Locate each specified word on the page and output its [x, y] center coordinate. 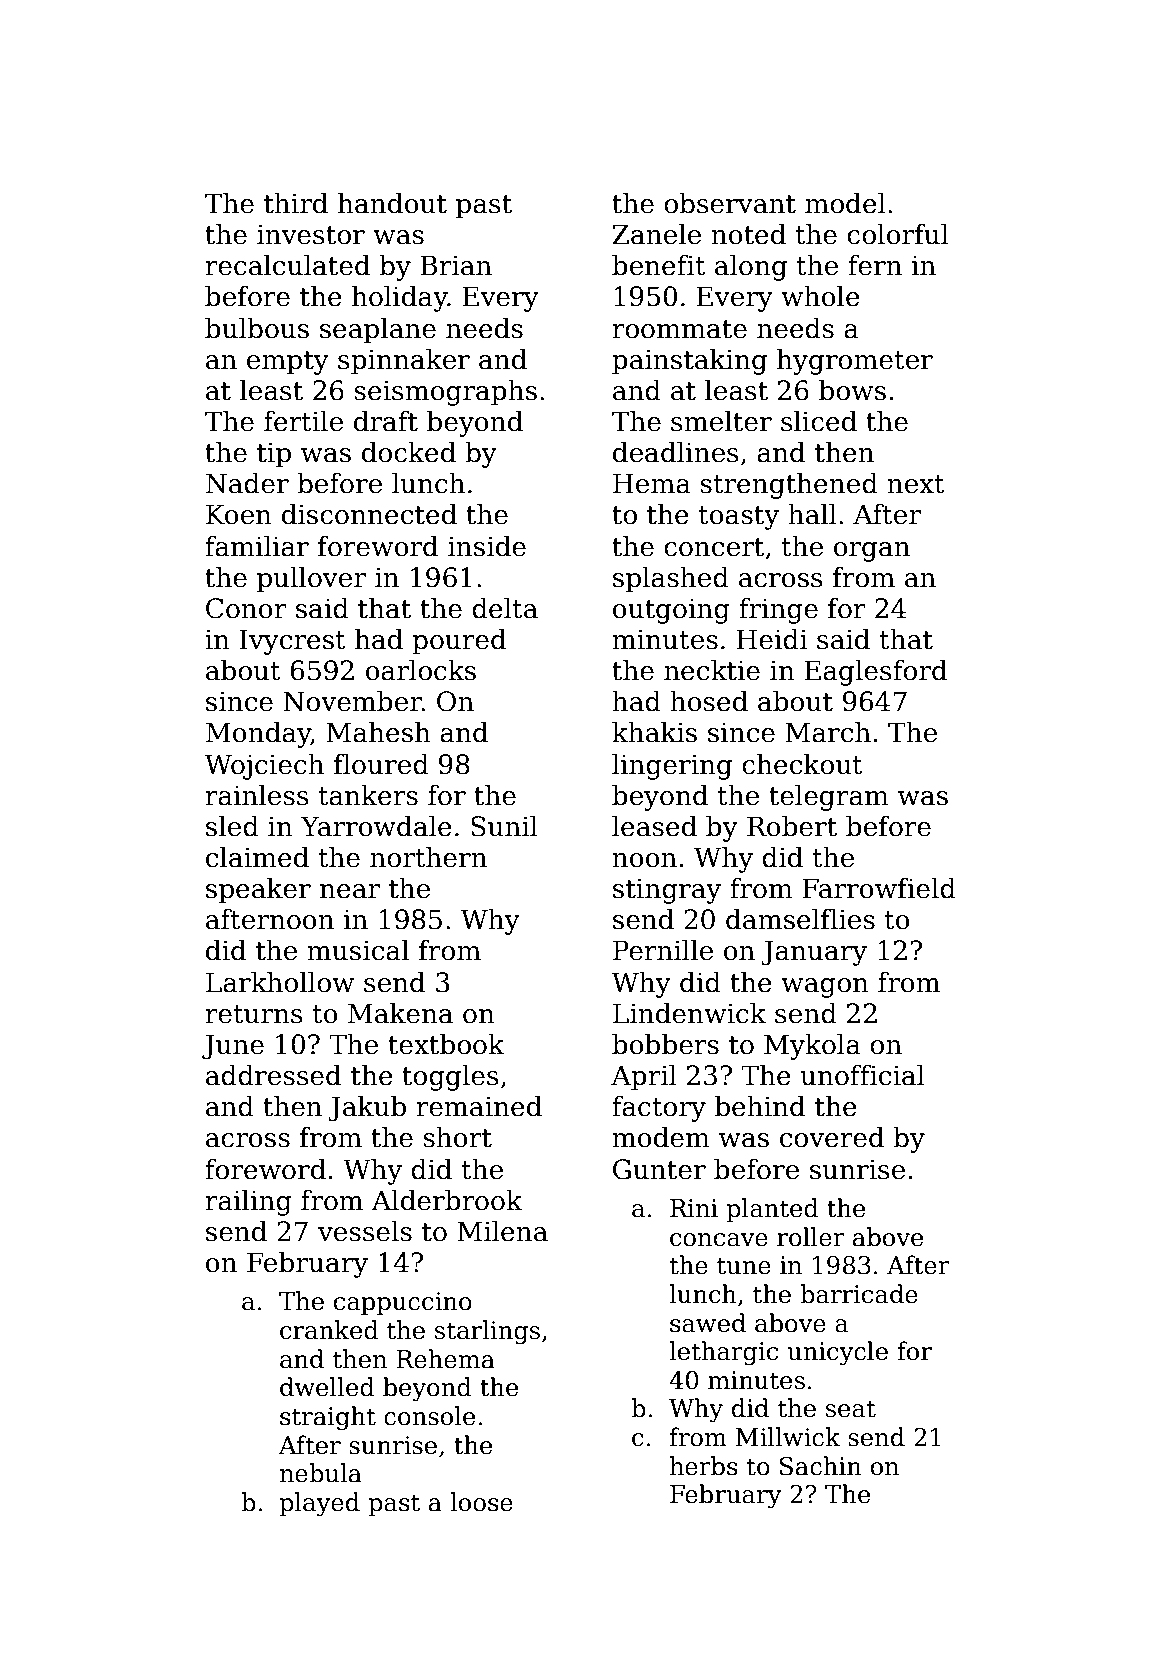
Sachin [821, 1466]
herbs [704, 1466]
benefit [659, 265]
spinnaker [404, 362]
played [319, 1504]
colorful [898, 234]
